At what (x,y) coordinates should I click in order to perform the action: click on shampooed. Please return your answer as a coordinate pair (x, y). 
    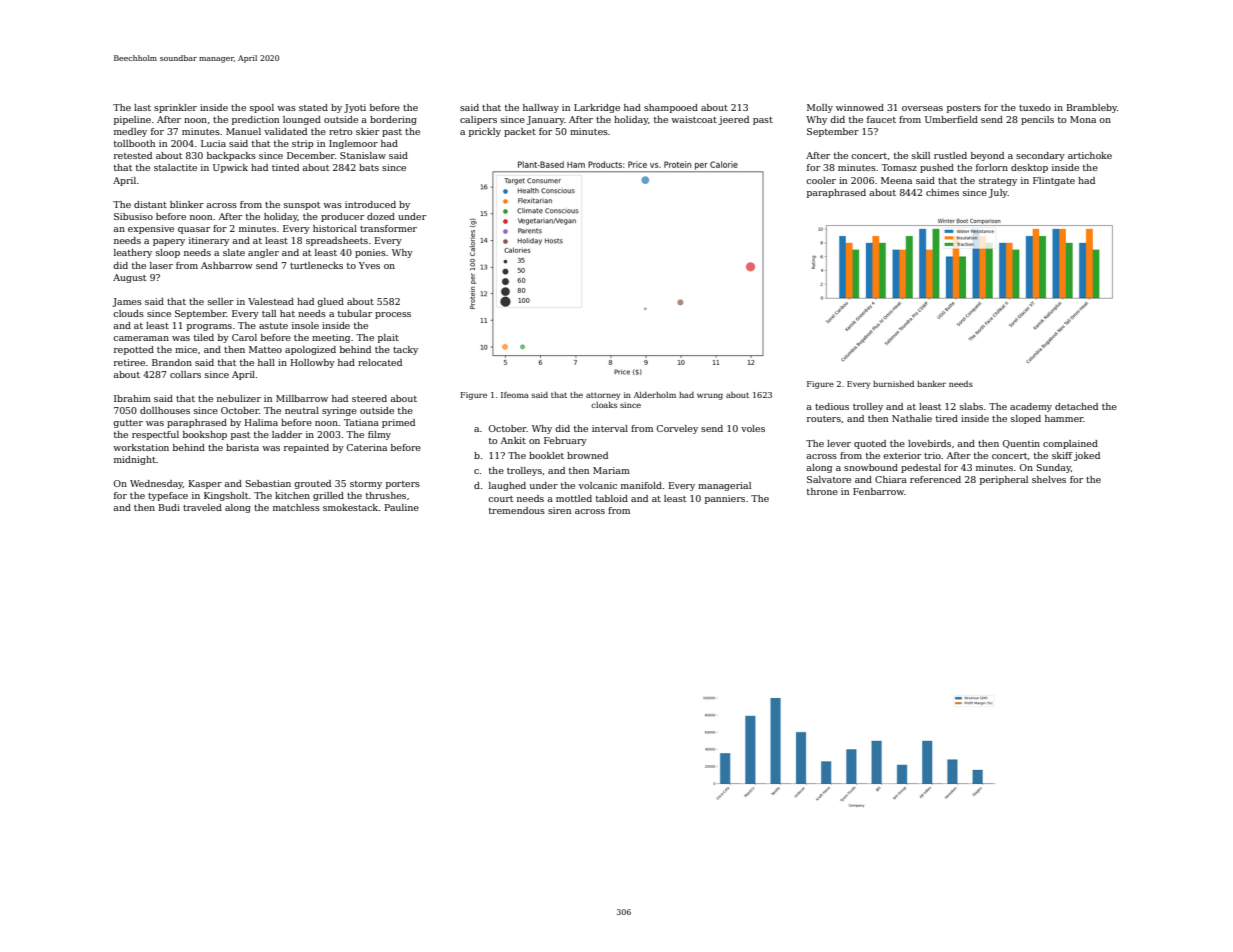
    Looking at the image, I should click on (671, 108).
